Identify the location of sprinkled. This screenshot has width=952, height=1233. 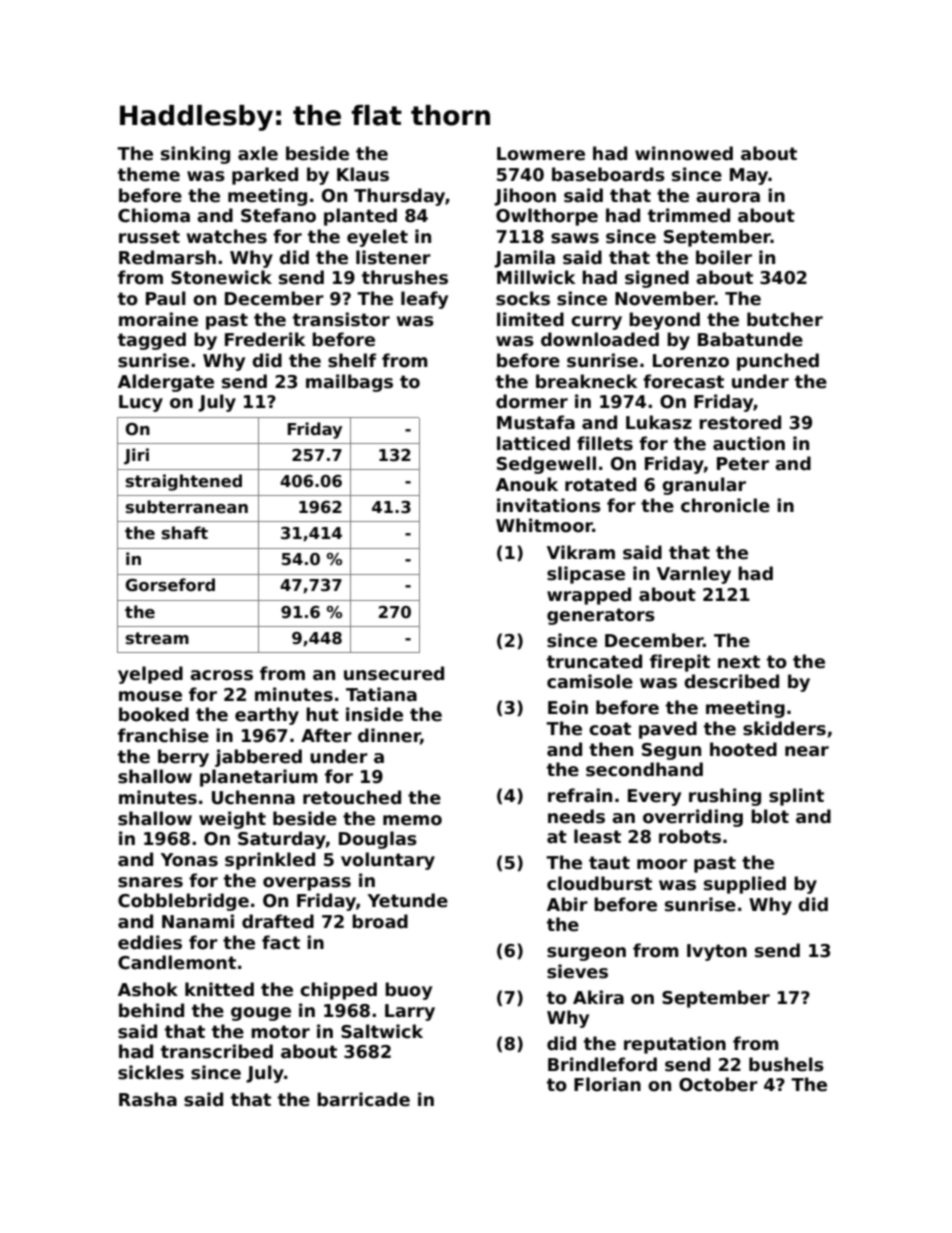
(270, 861).
